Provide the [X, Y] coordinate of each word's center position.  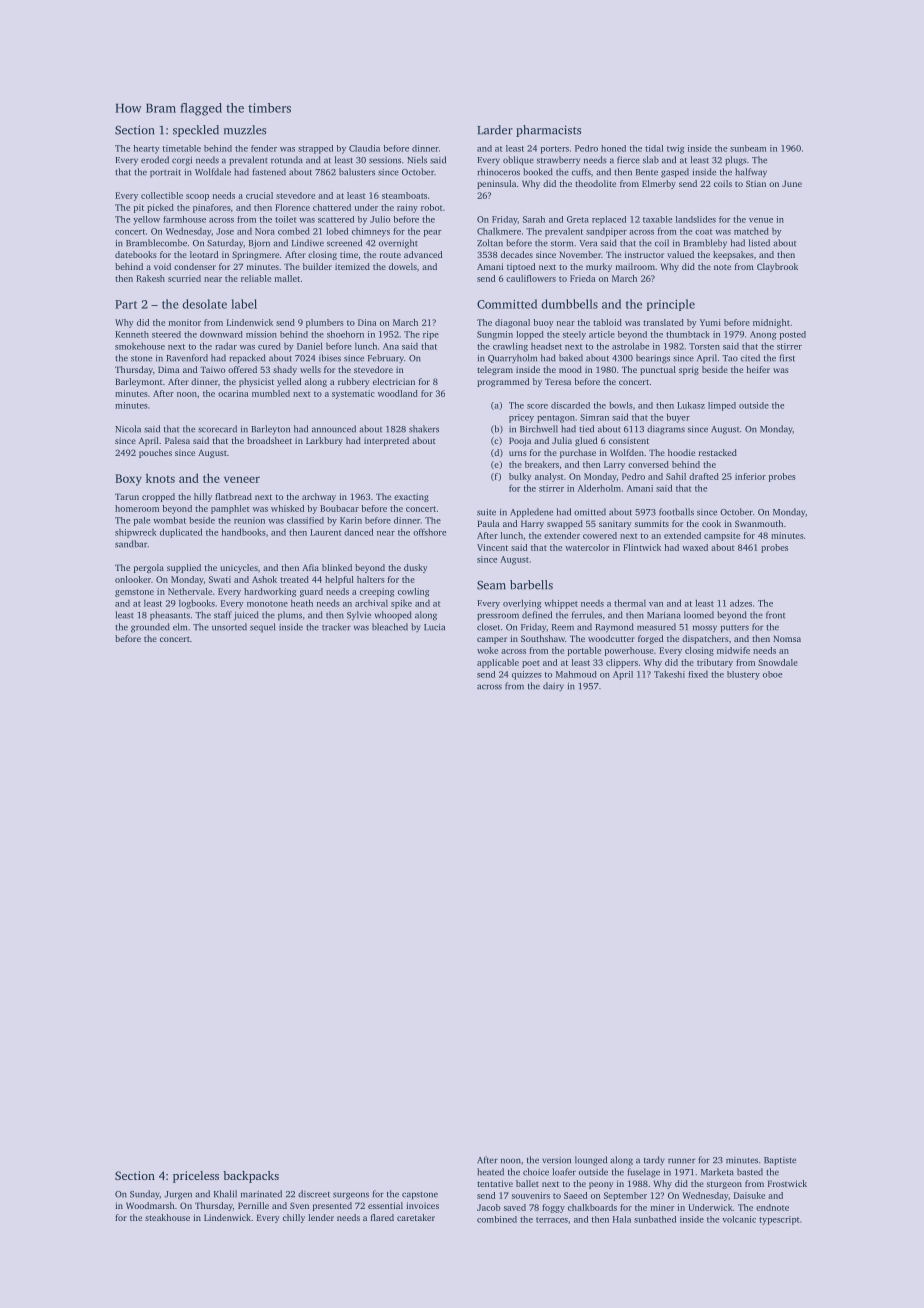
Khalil [225, 1193]
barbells [531, 585]
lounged [591, 1161]
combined [497, 1219]
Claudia [364, 148]
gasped [675, 173]
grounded [150, 628]
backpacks [251, 1177]
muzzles [245, 130]
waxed [695, 547]
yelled [289, 382]
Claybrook [777, 267]
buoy [543, 323]
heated [490, 1172]
